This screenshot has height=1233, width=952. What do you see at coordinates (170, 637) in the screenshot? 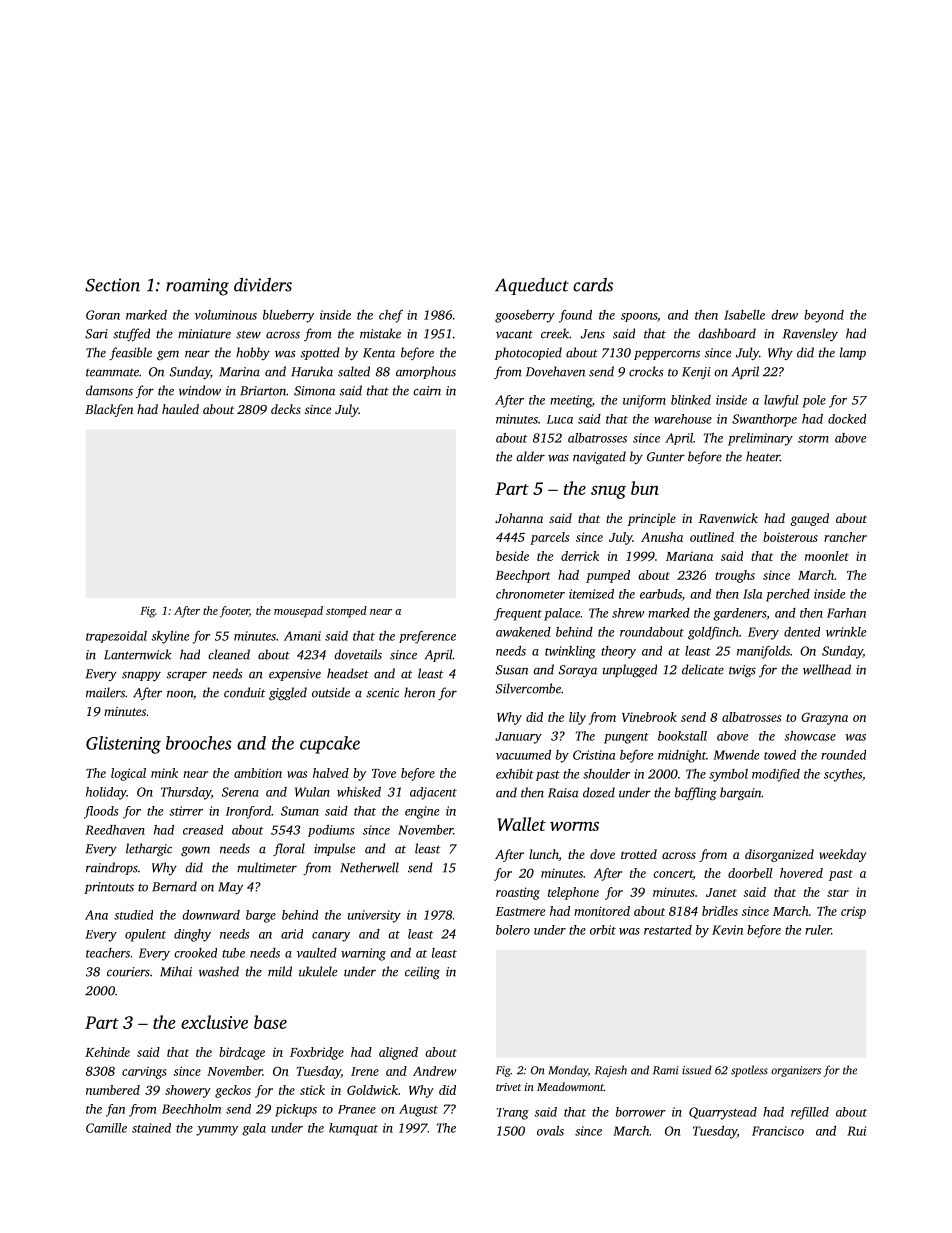
I see `skyline` at bounding box center [170, 637].
